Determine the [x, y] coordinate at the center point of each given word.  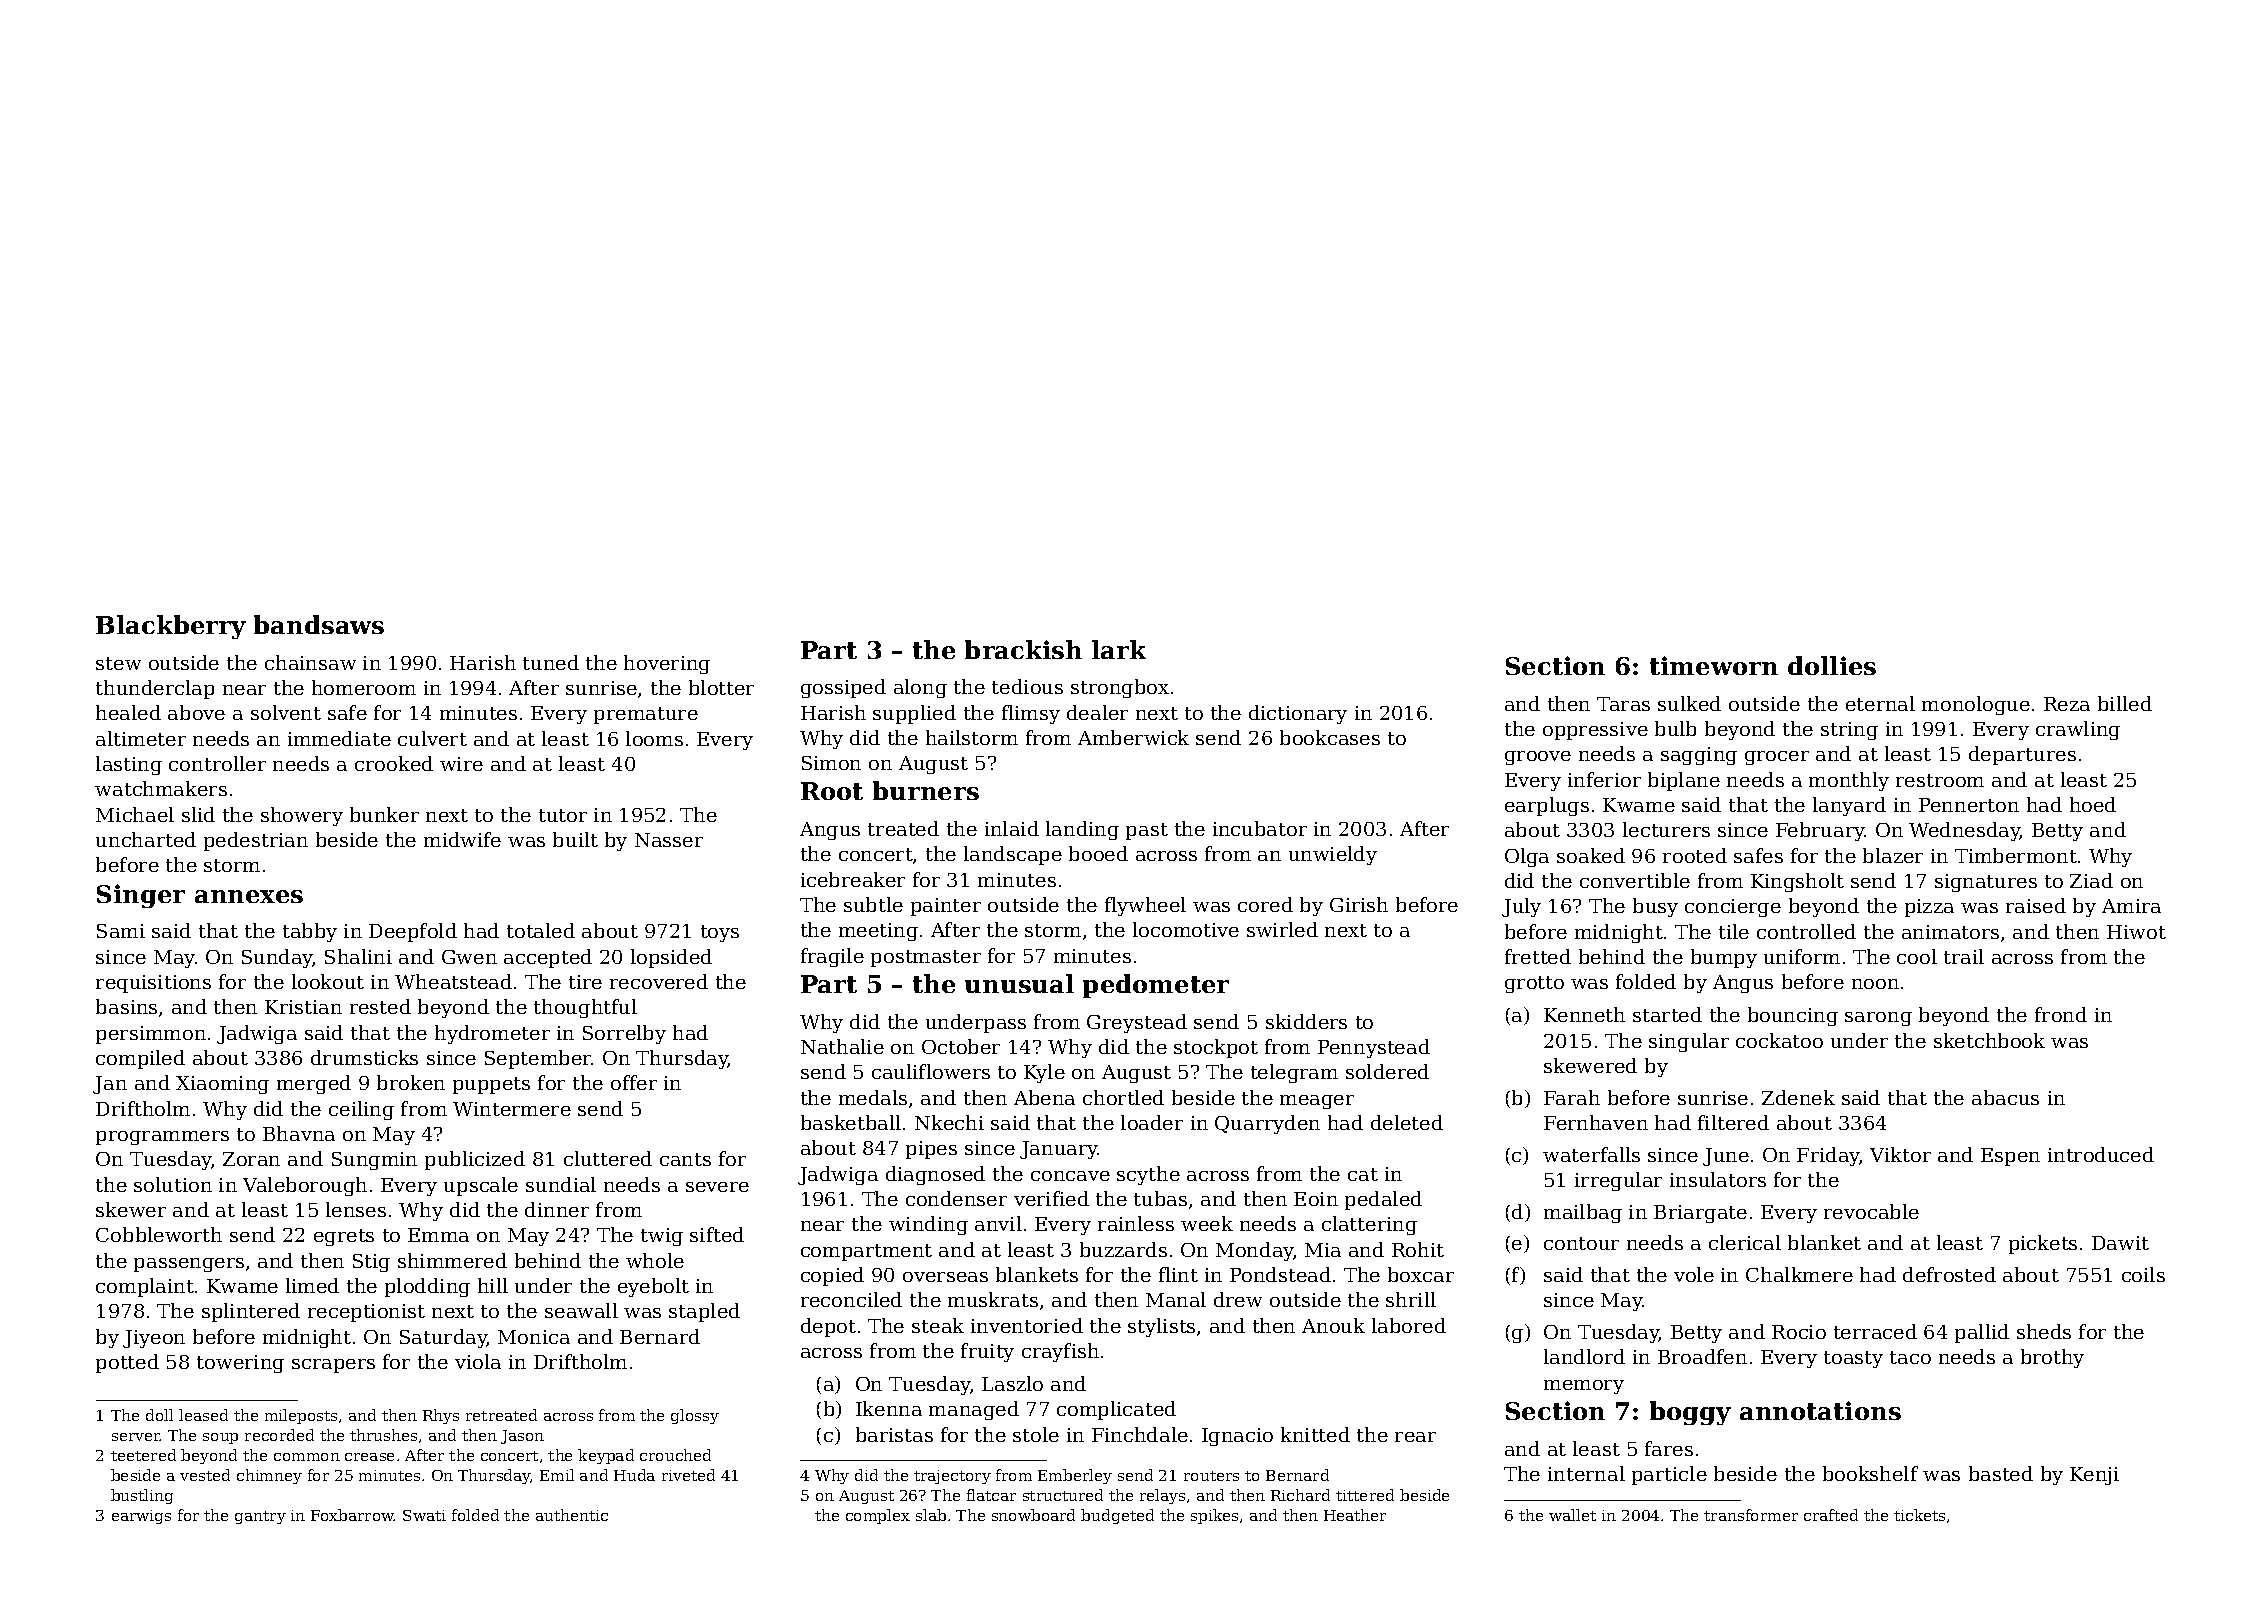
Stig [371, 1263]
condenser [956, 1198]
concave [1070, 1176]
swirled [1282, 929]
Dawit [2120, 1243]
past [1147, 831]
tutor [563, 815]
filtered [1733, 1122]
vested [205, 1475]
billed [2125, 703]
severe [717, 1187]
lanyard [1849, 806]
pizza [1929, 908]
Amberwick [1133, 737]
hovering [667, 664]
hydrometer [492, 1034]
